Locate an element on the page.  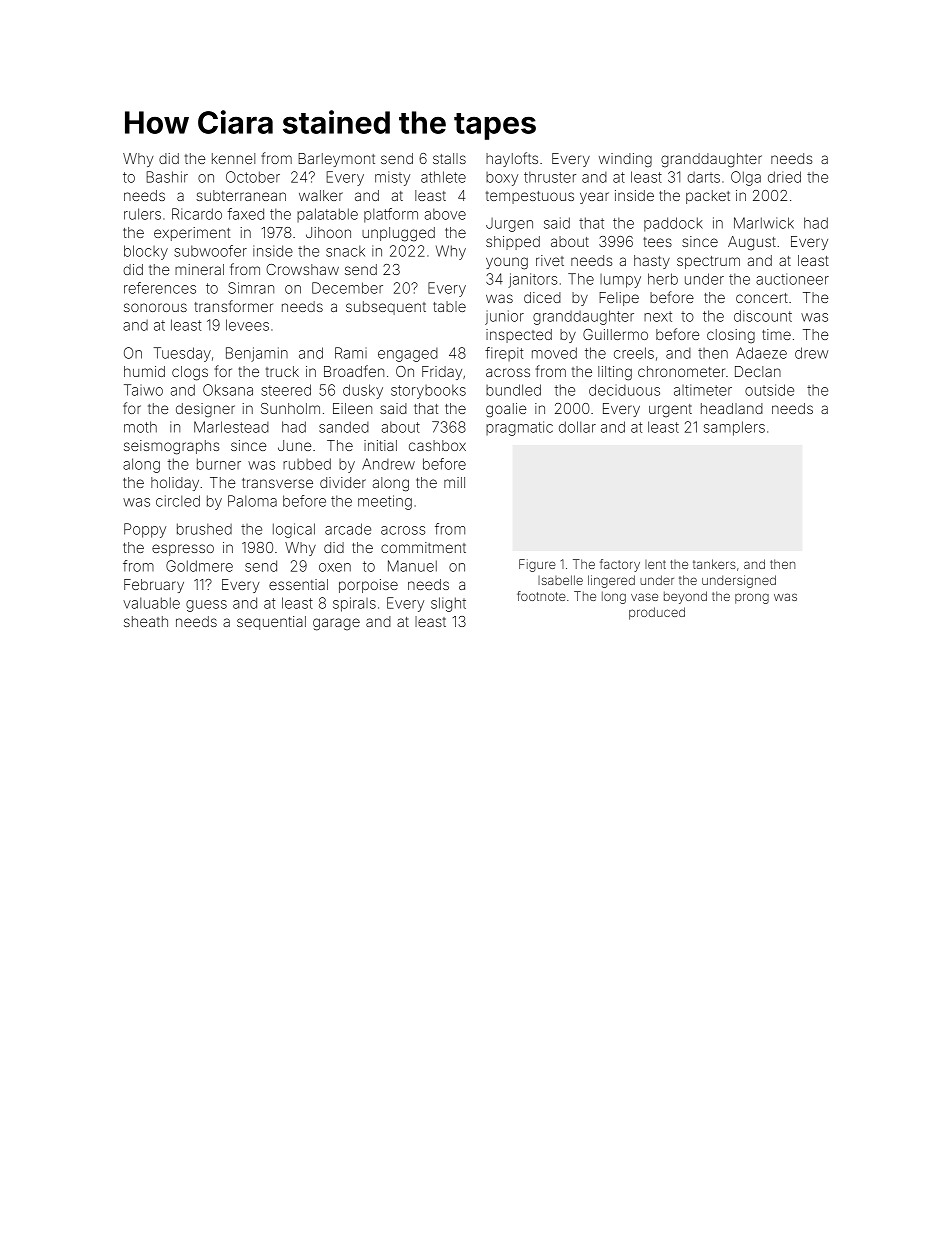
diced is located at coordinates (542, 297).
